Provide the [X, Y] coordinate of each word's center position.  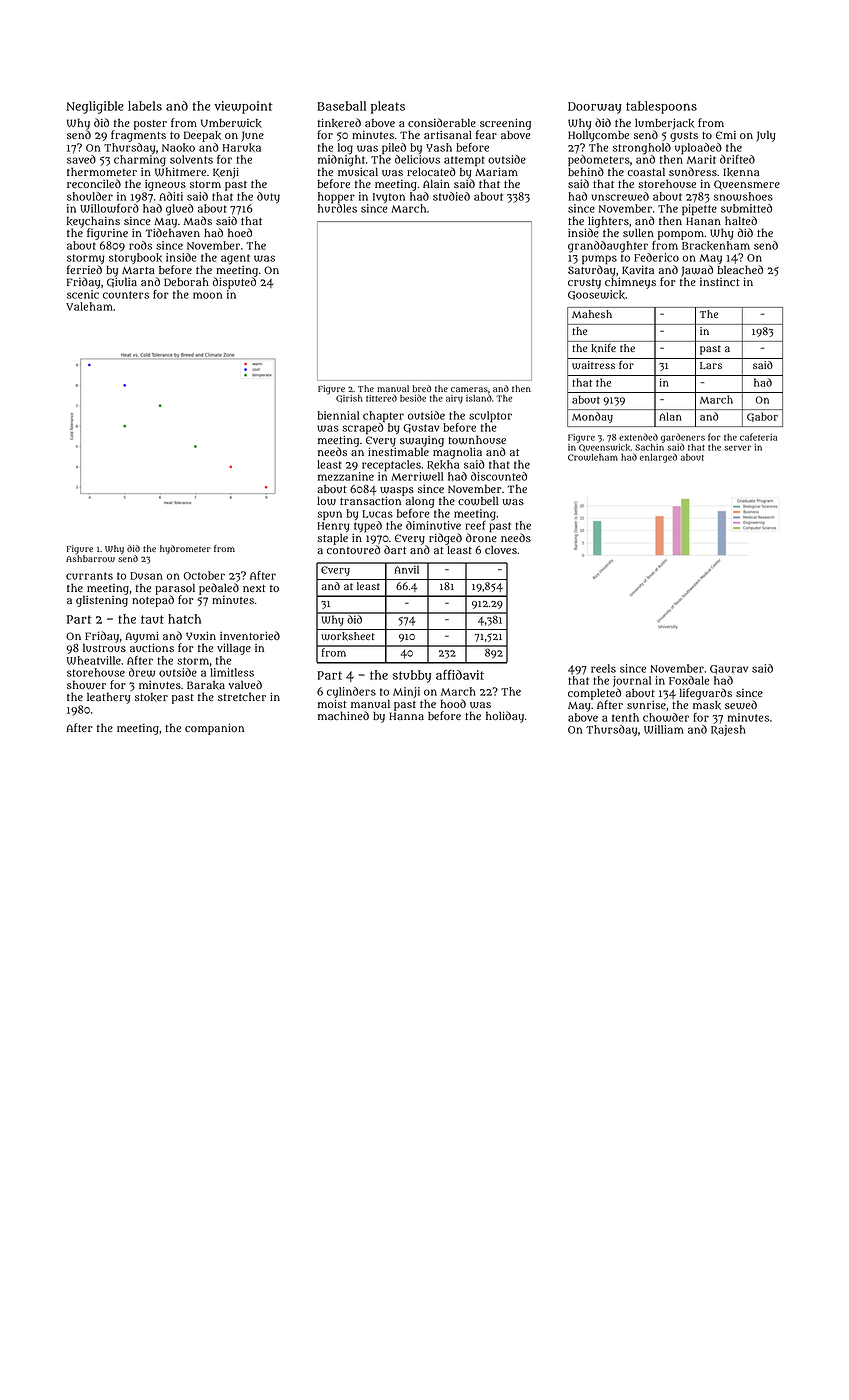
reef [475, 525]
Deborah [186, 281]
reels [603, 668]
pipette [699, 210]
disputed [234, 283]
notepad [153, 601]
